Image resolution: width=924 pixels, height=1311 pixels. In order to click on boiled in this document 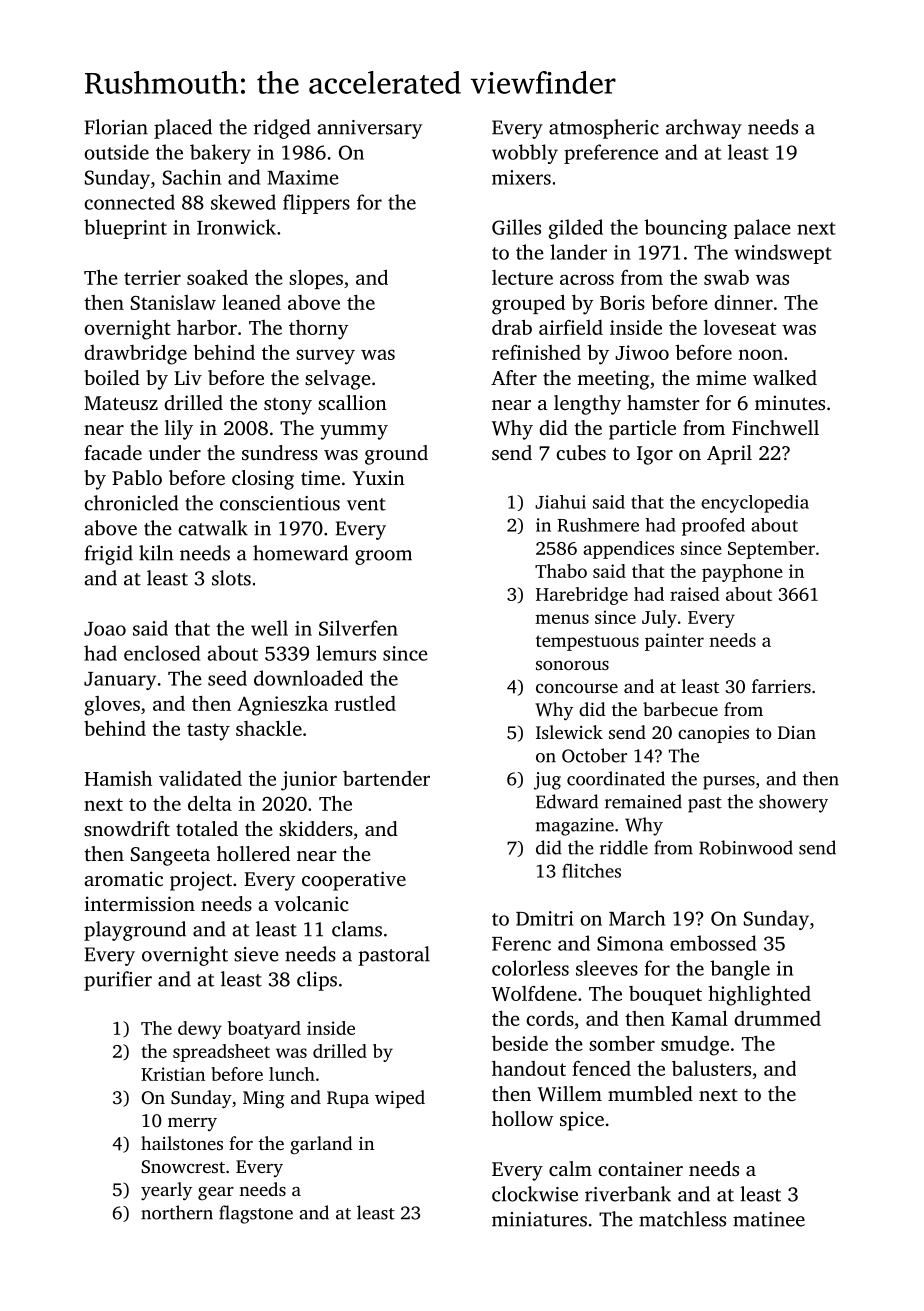, I will do `click(112, 377)`.
